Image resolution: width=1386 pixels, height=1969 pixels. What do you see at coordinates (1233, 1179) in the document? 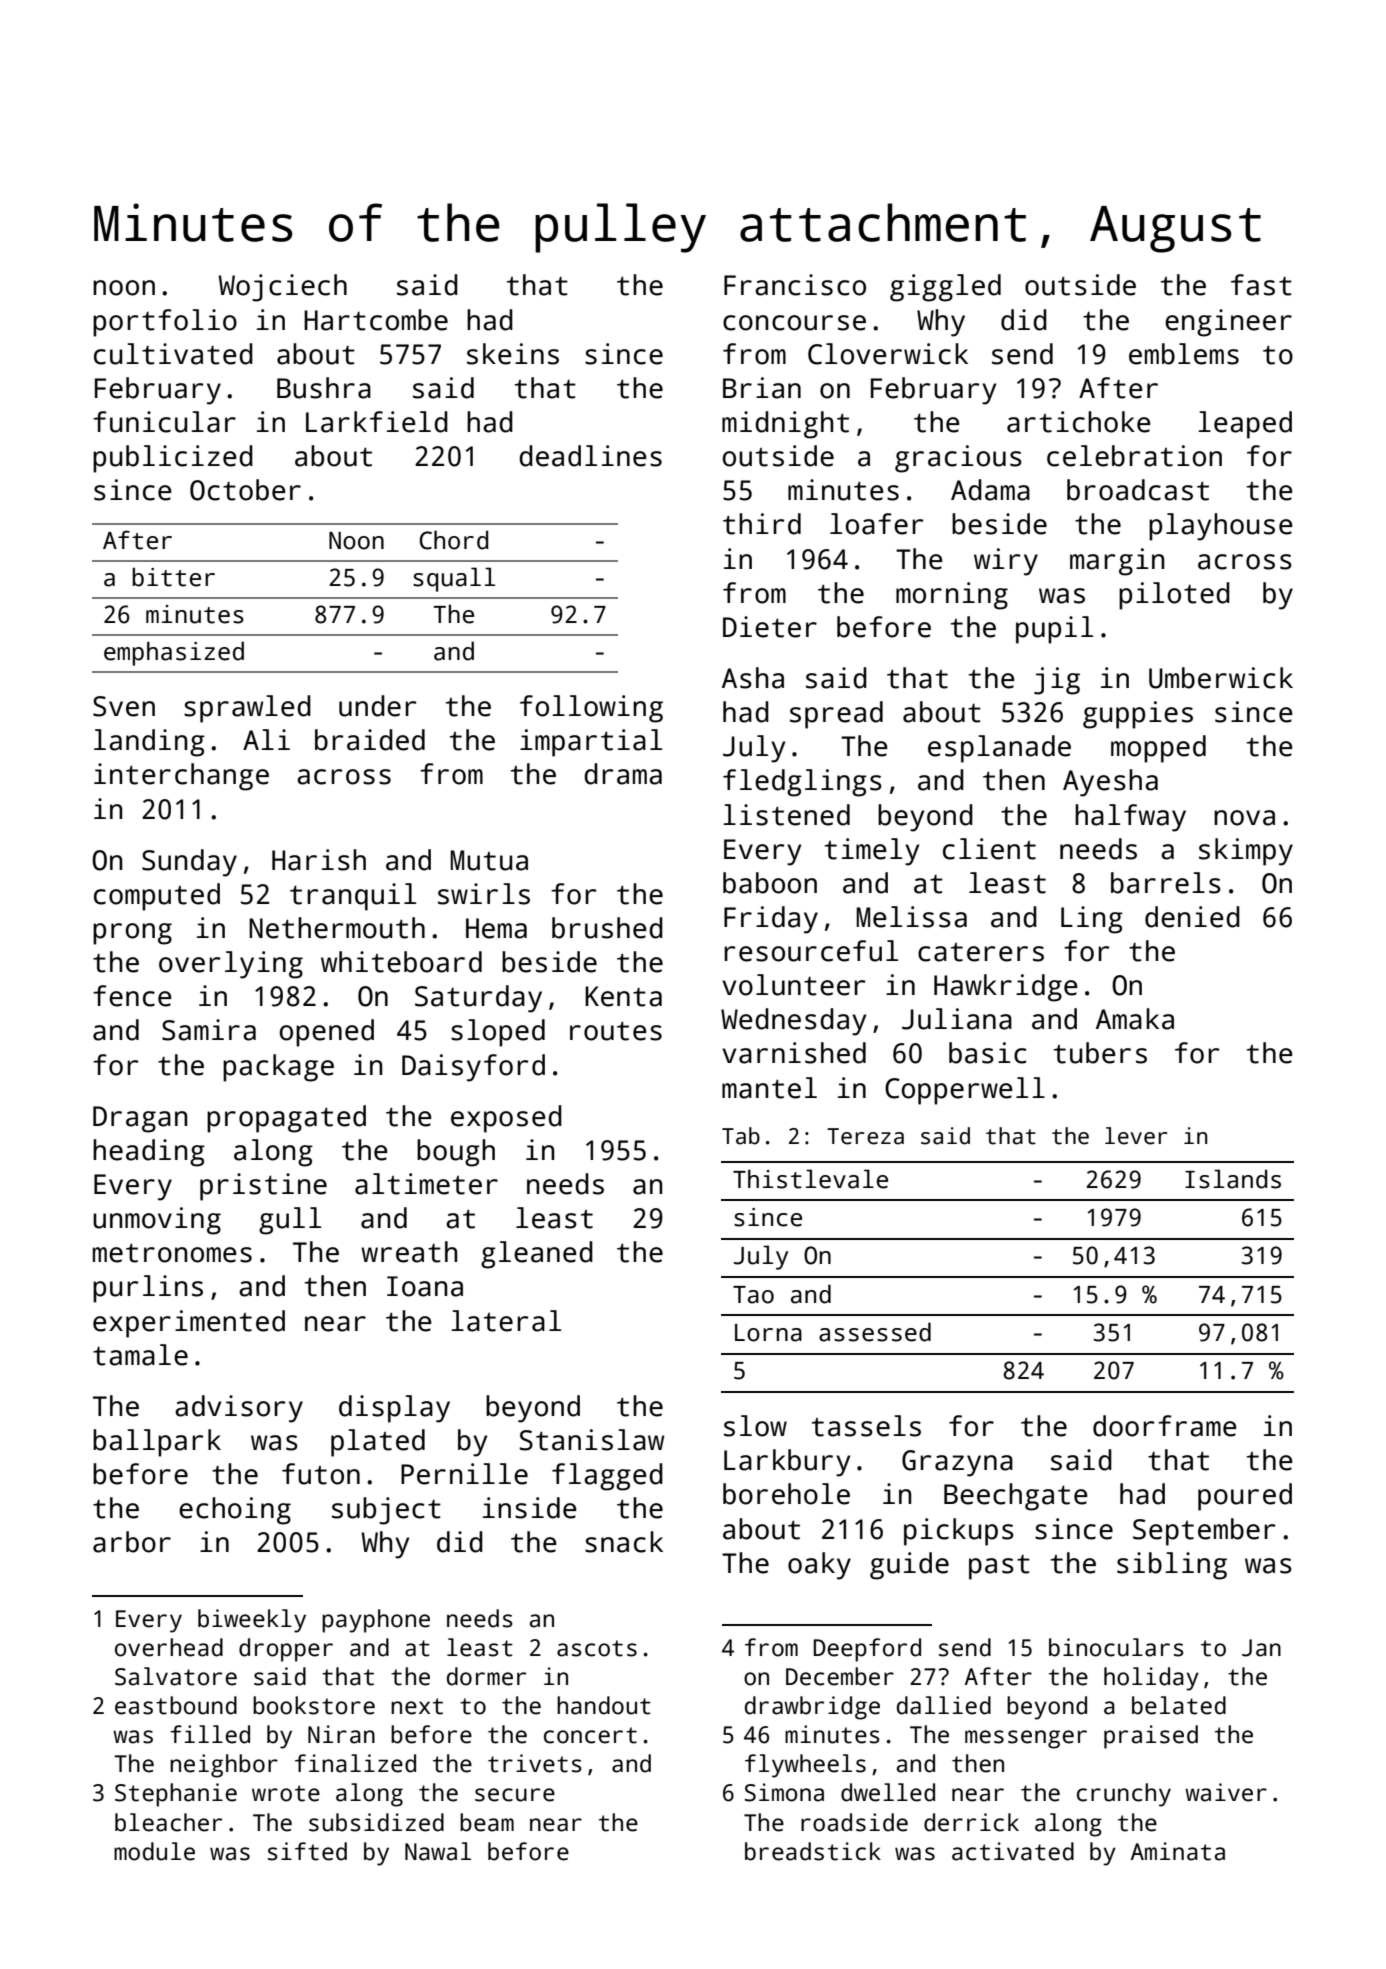
I see `Islands` at bounding box center [1233, 1179].
